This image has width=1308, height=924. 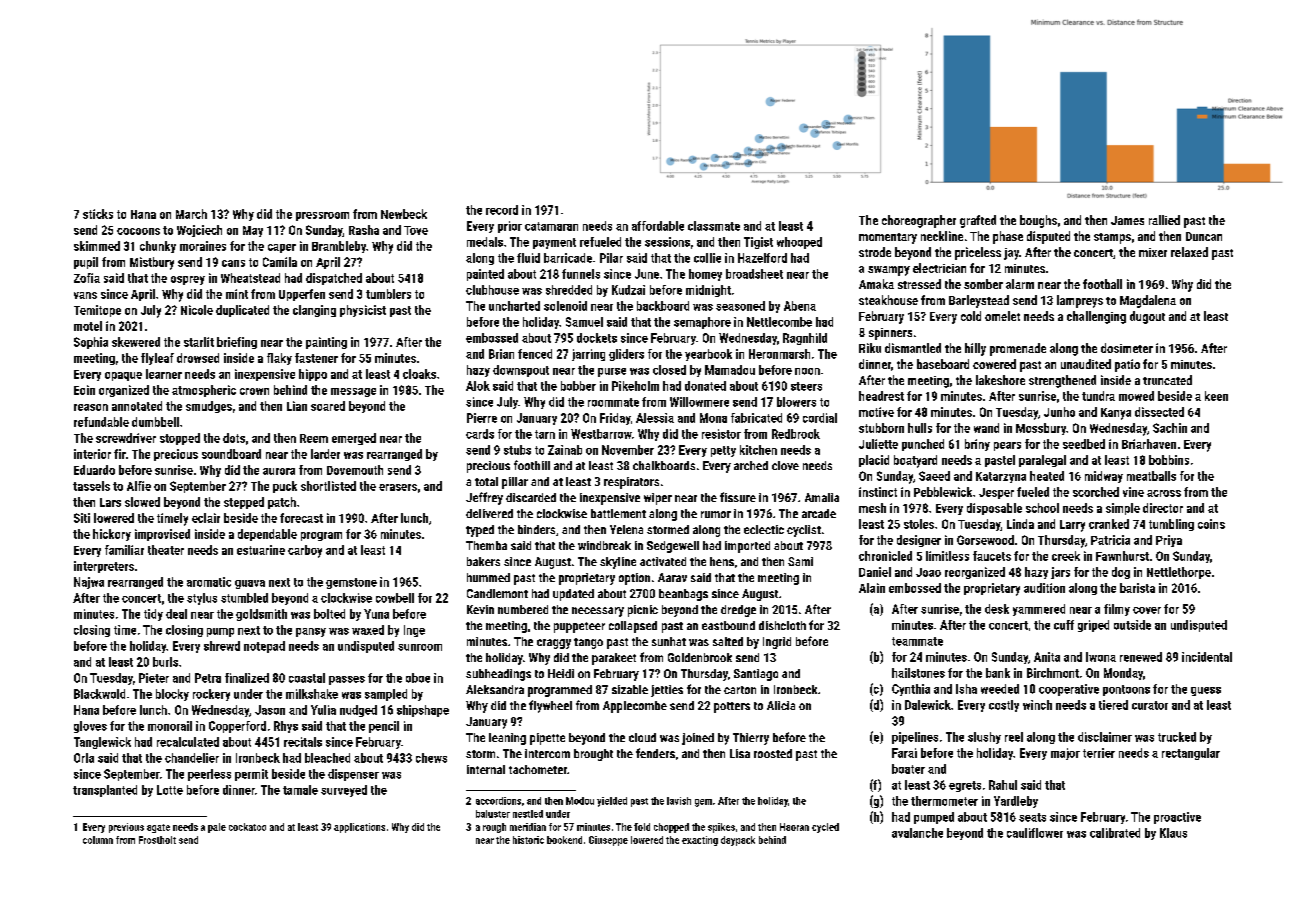 What do you see at coordinates (1164, 220) in the image?
I see `rallied` at bounding box center [1164, 220].
